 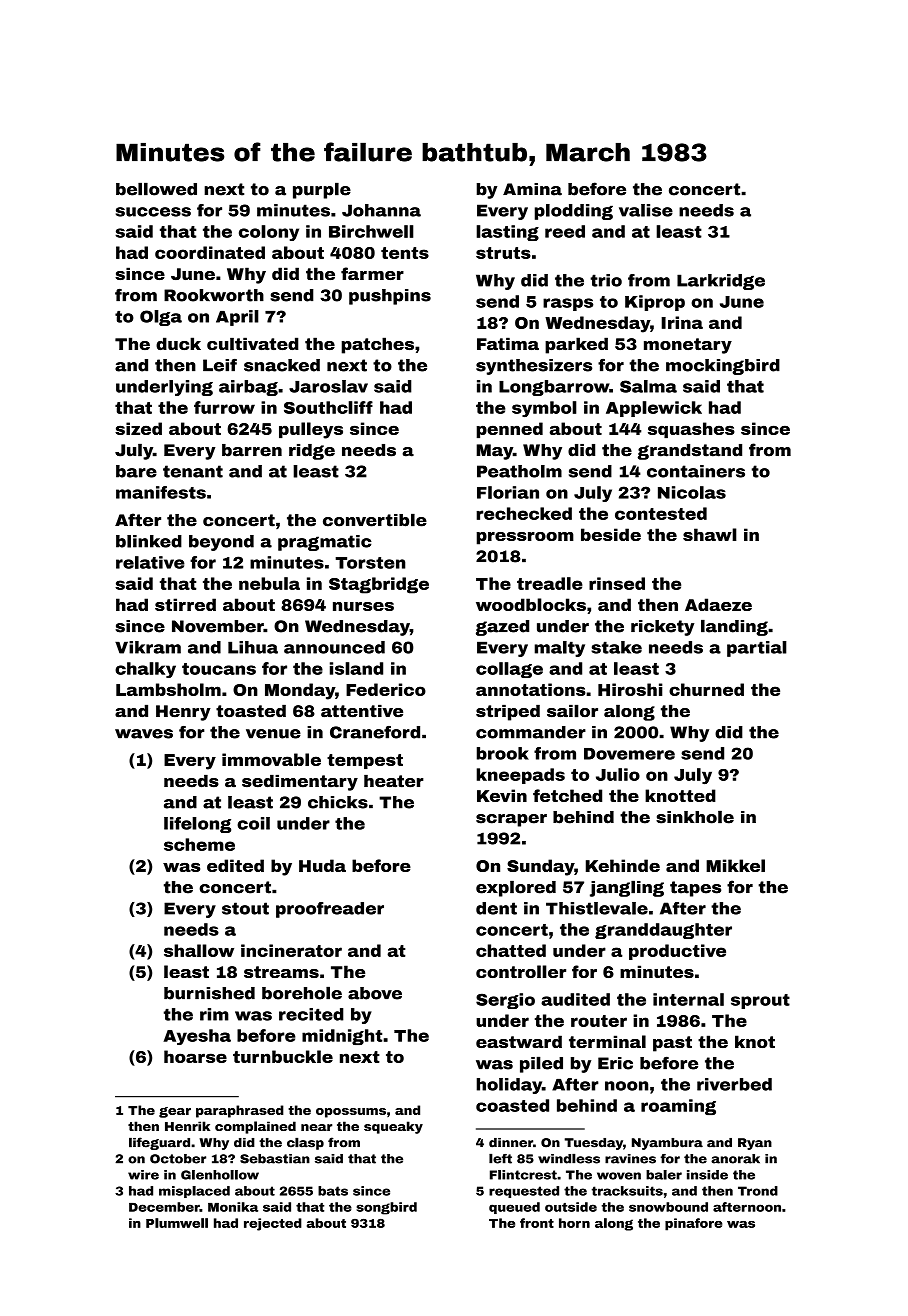 I want to click on Flintcrest, so click(x=523, y=1175).
